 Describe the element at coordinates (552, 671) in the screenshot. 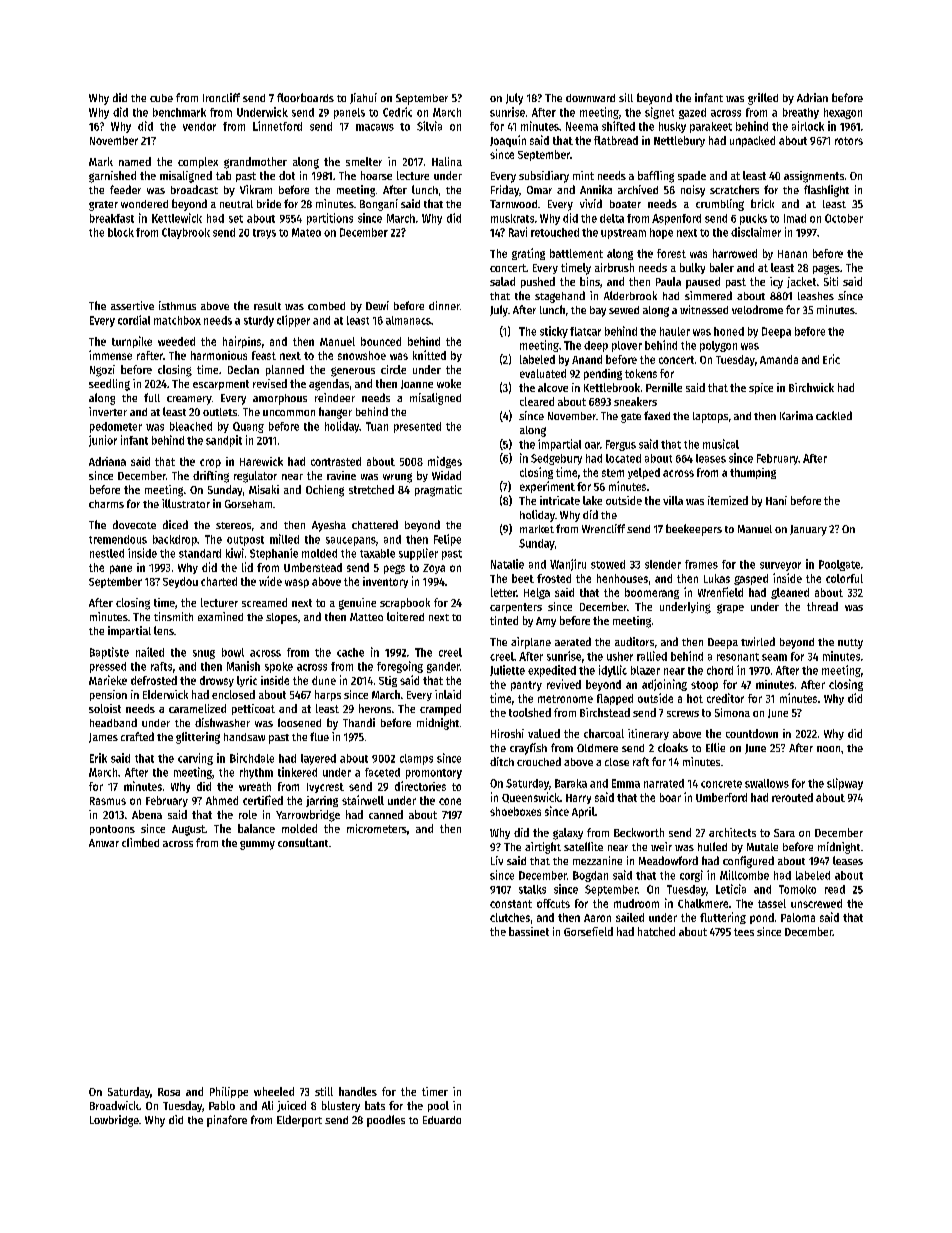

I see `expedited` at that location.
